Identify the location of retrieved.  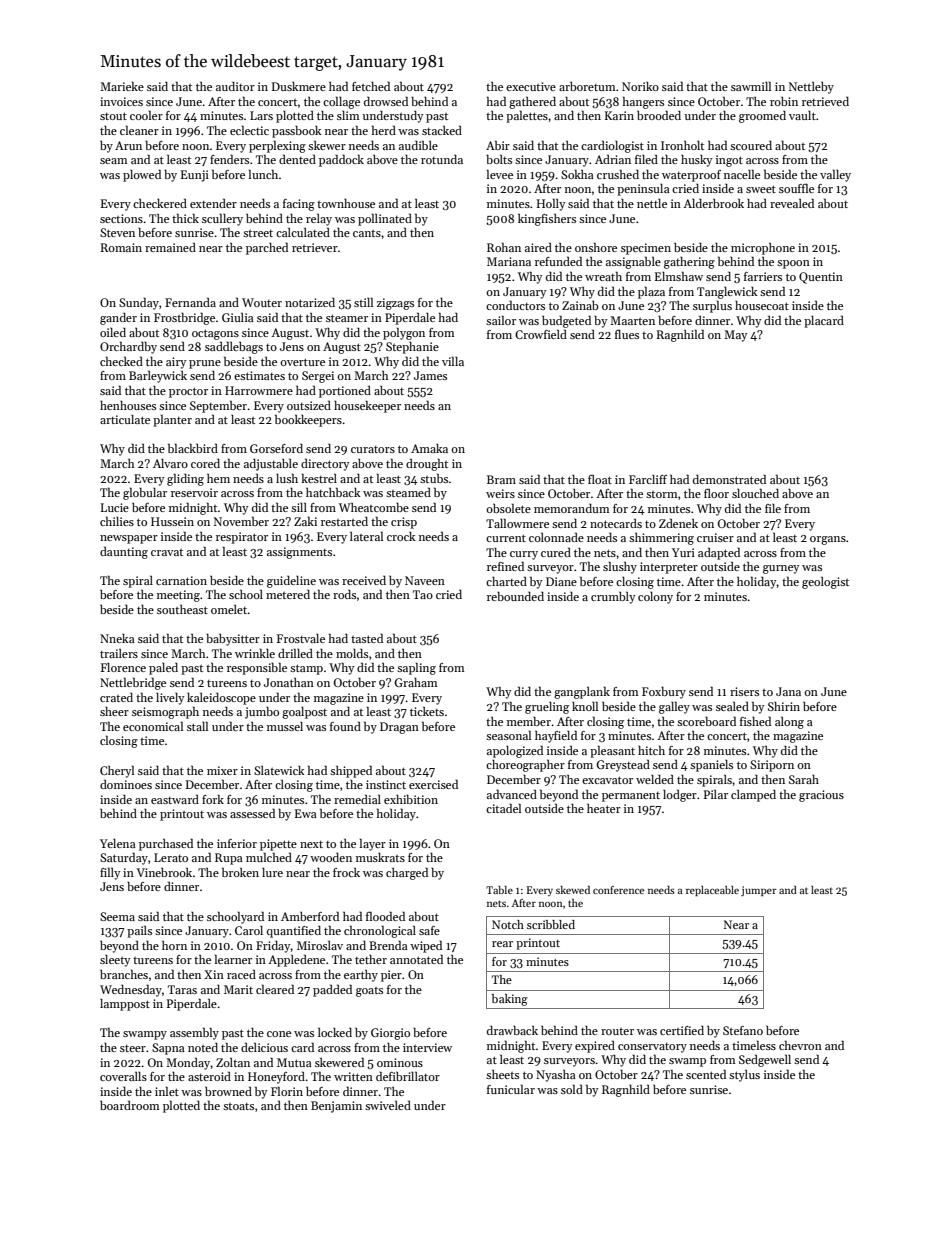
(825, 101).
